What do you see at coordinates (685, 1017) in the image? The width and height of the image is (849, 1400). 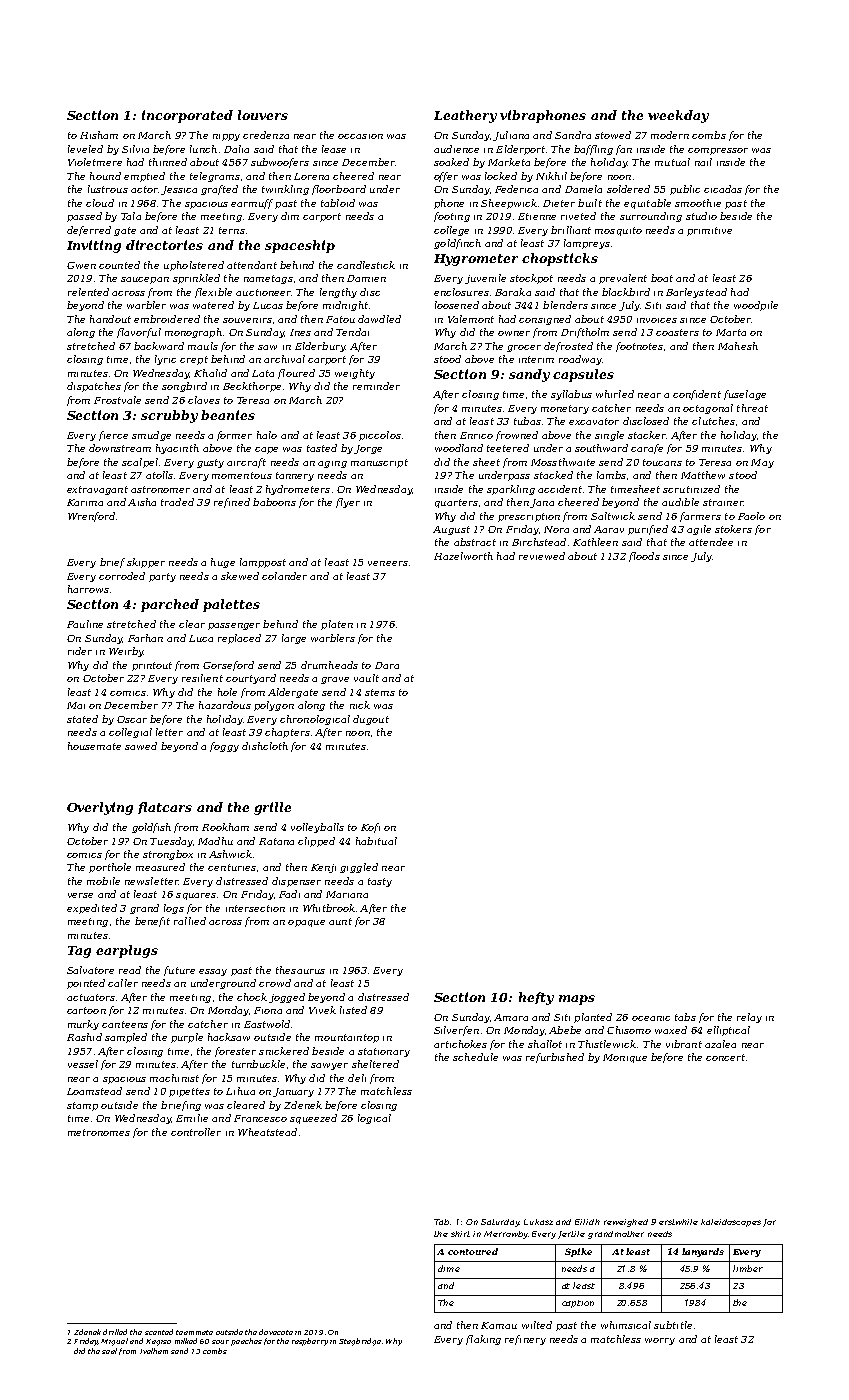 I see `tabs` at bounding box center [685, 1017].
